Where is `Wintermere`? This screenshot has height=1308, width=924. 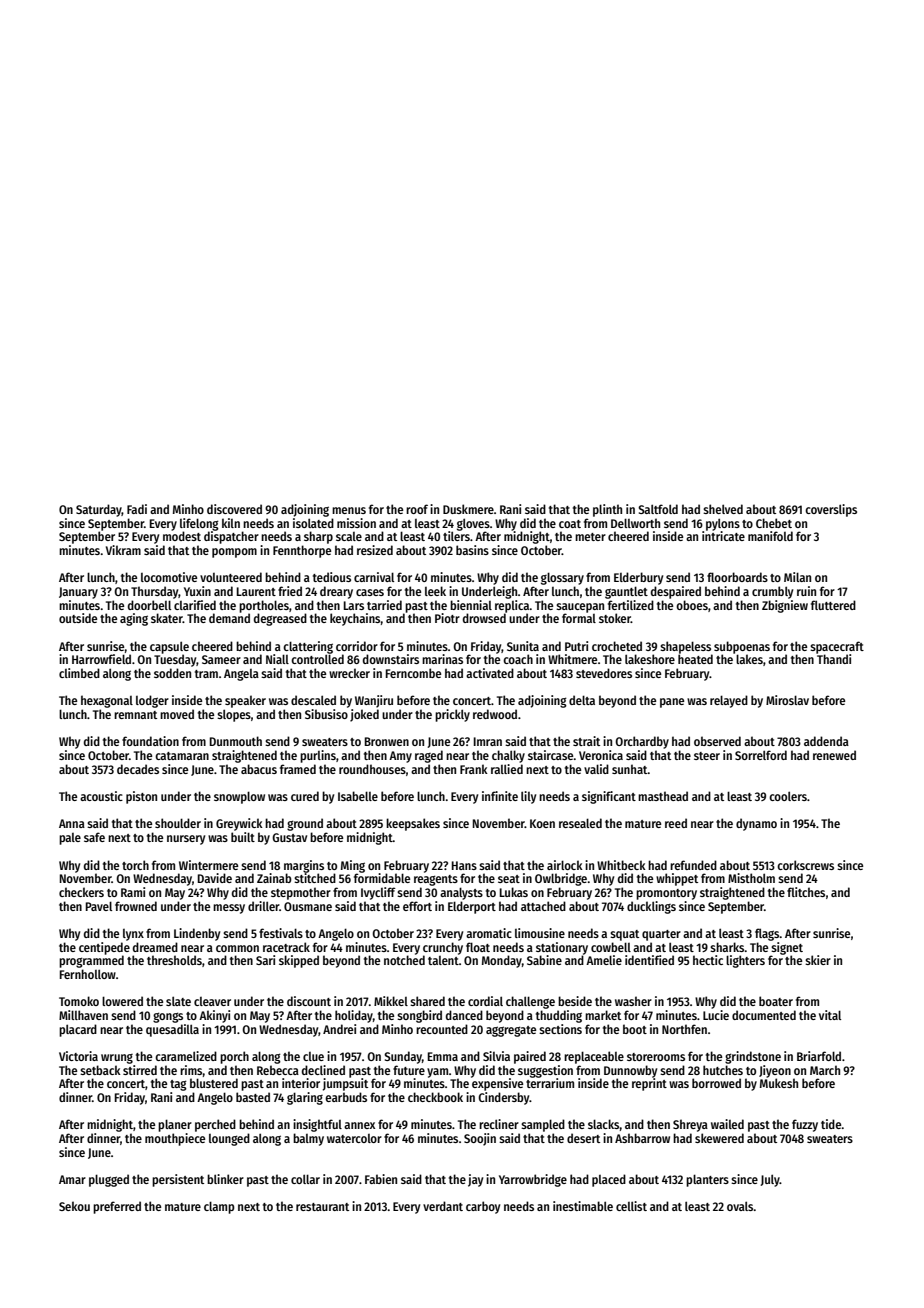
Wintermere is located at coordinates (208, 865).
